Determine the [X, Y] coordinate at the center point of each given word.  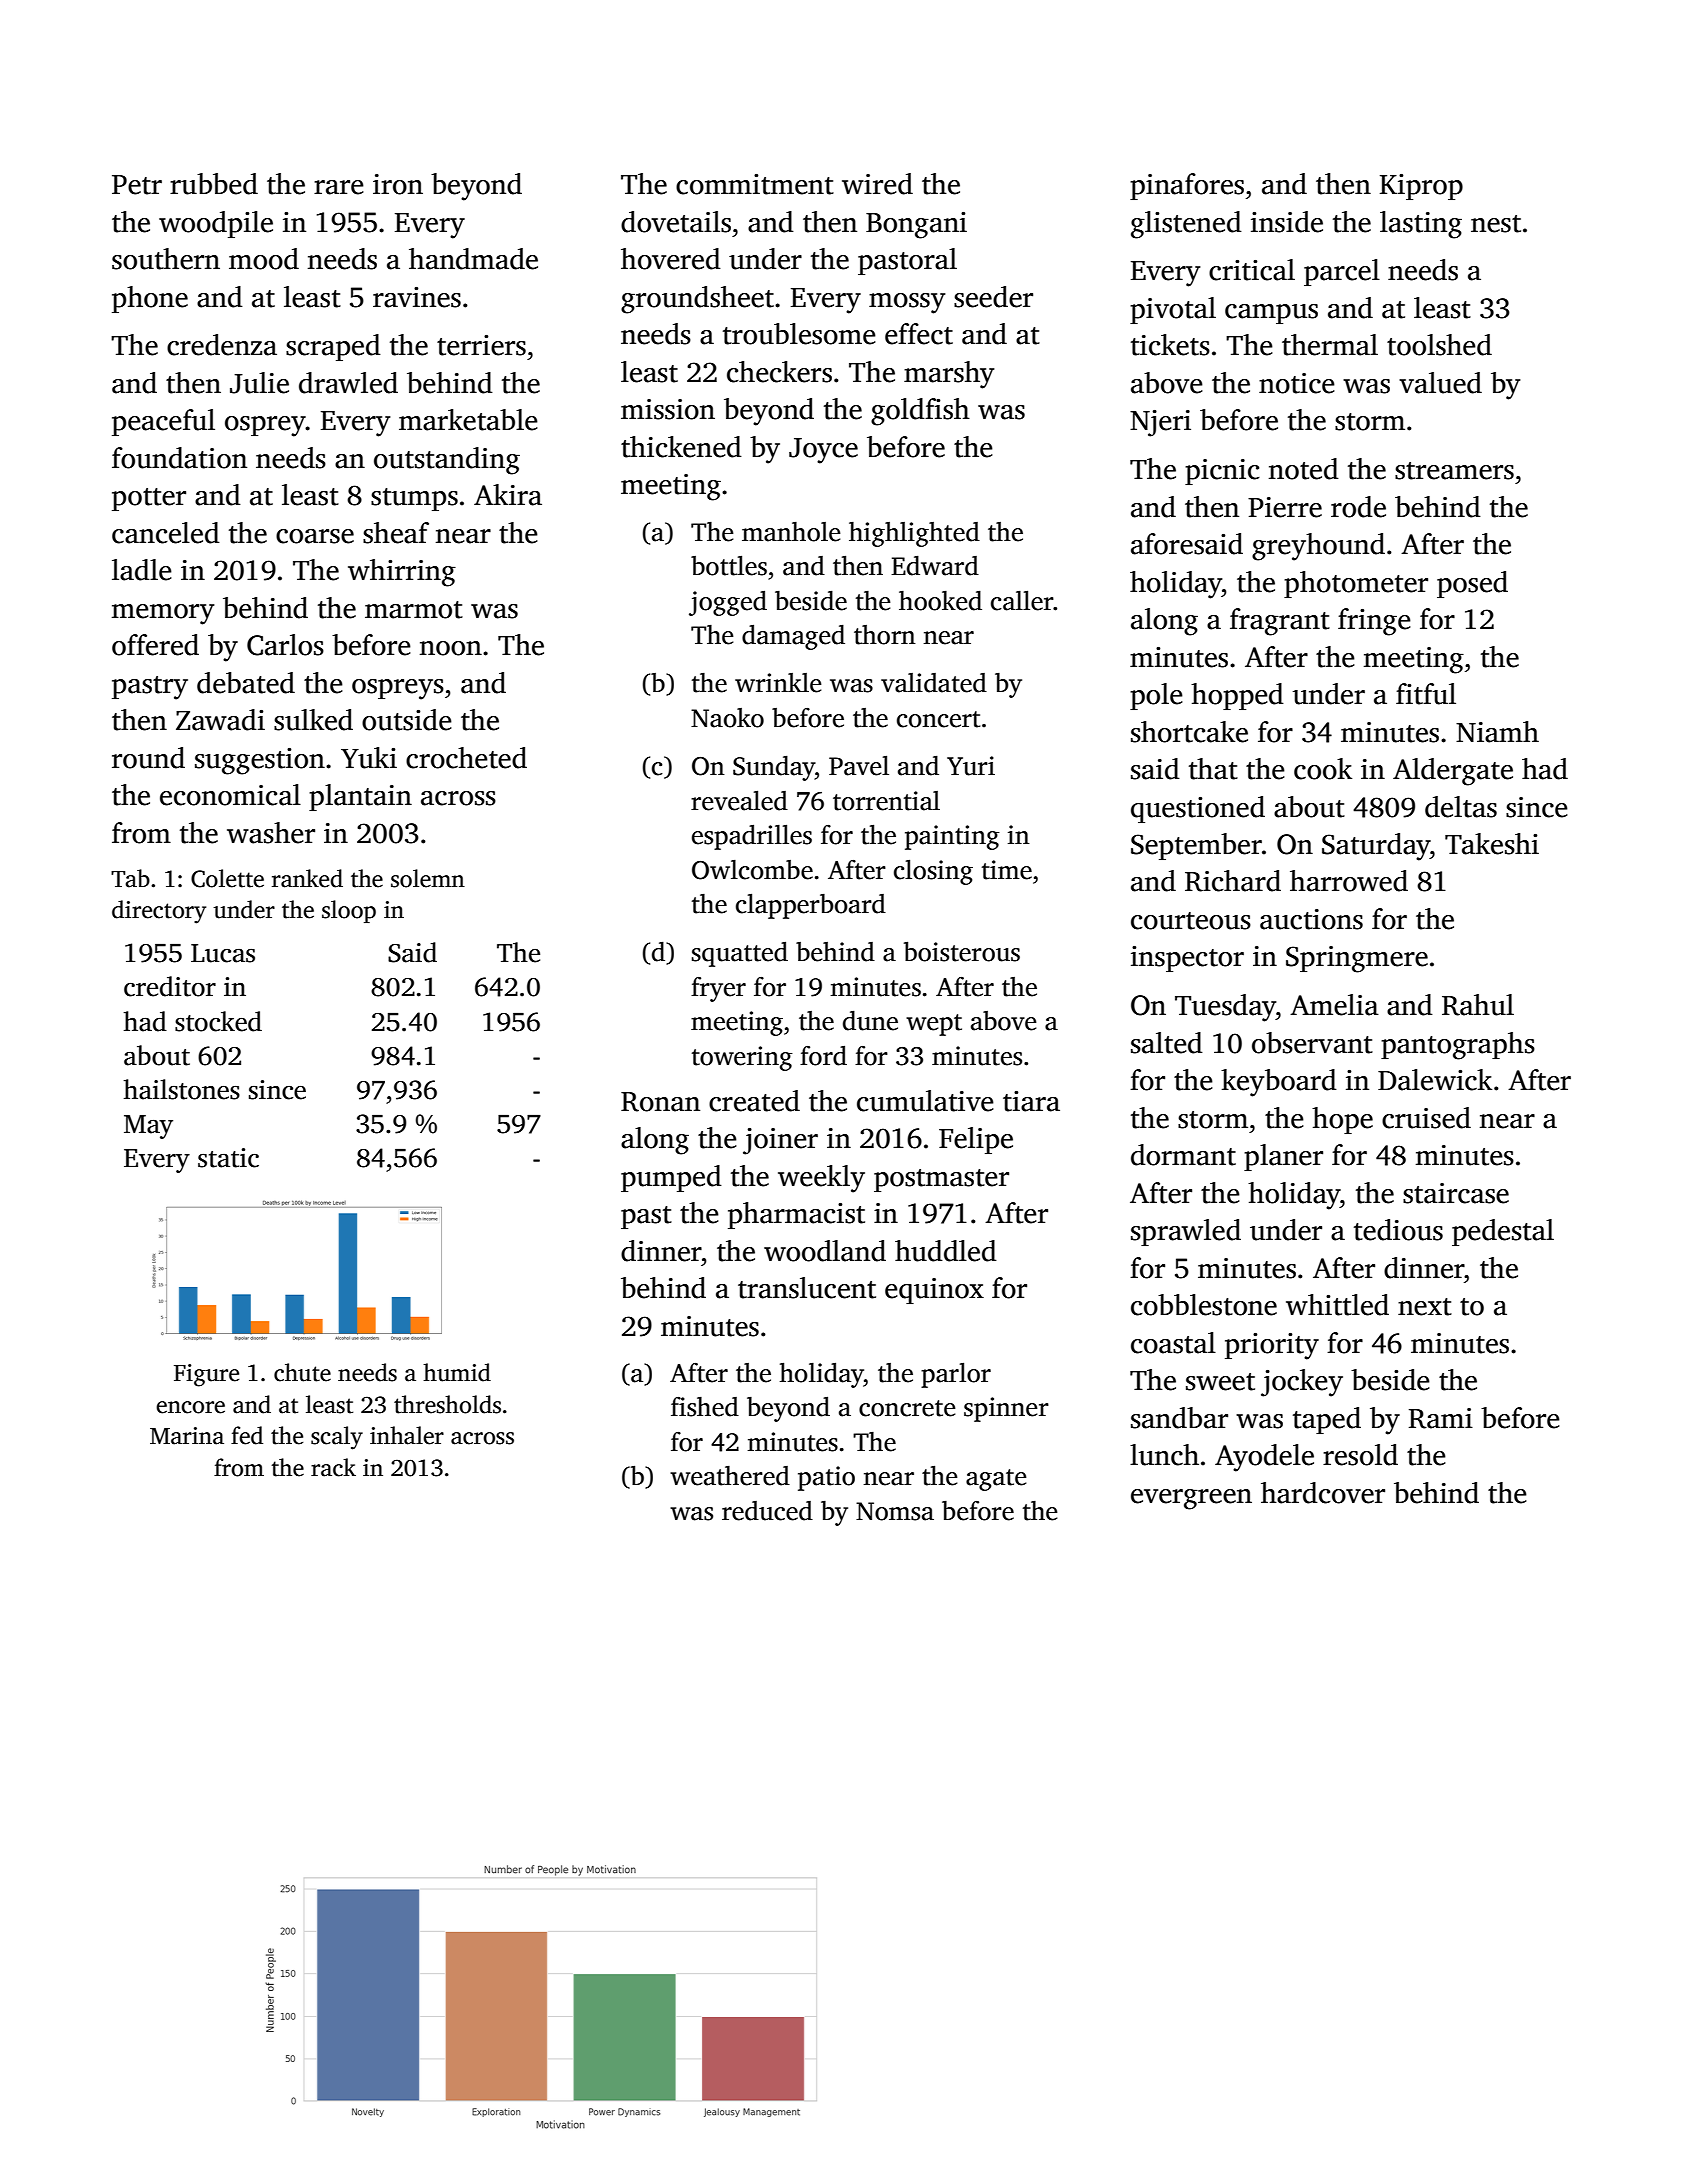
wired [877, 184]
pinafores [1187, 186]
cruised [1426, 1118]
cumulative [925, 1101]
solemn [428, 878]
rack [333, 1467]
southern [166, 259]
